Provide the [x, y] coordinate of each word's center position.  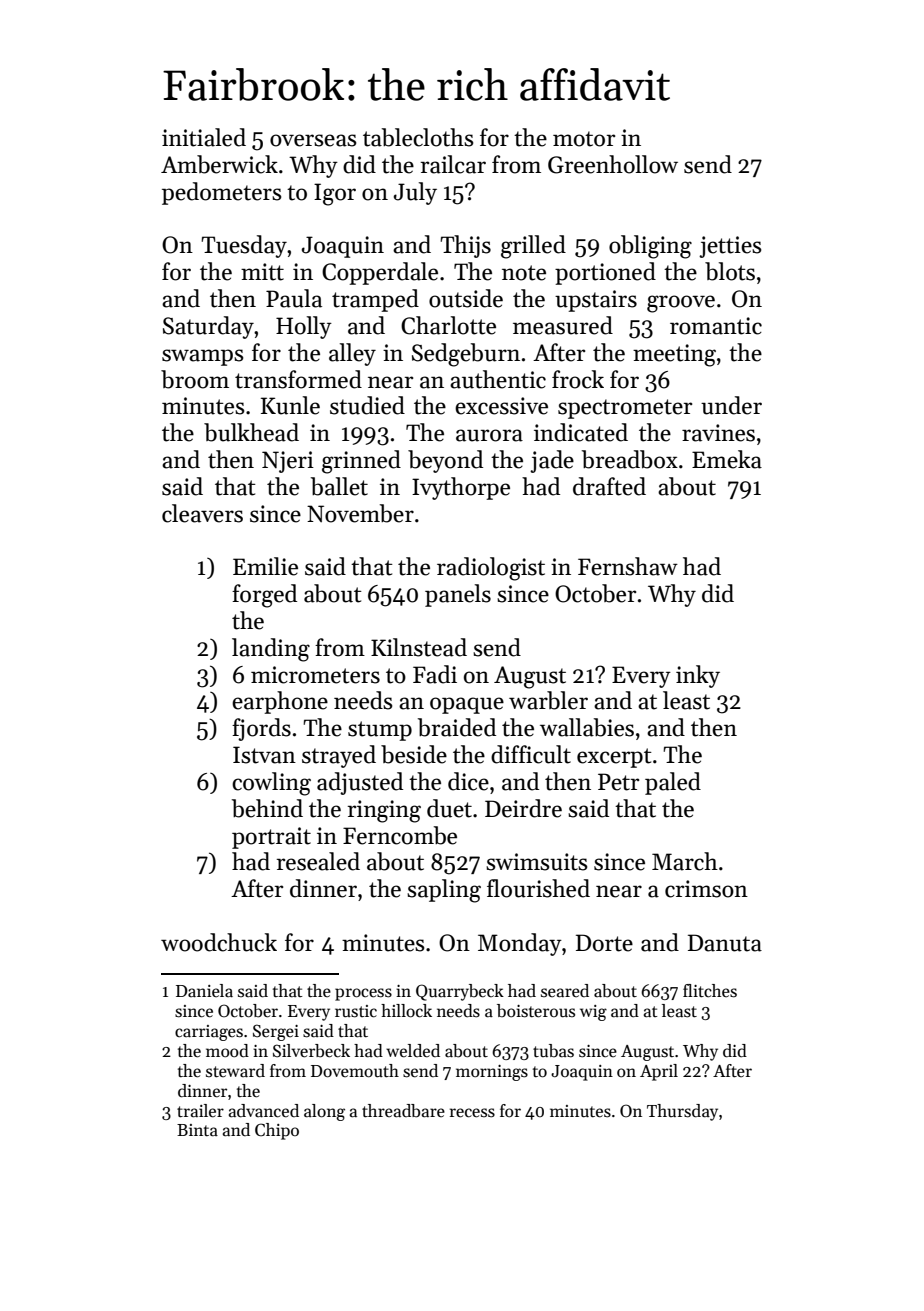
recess [472, 1113]
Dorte [604, 943]
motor [584, 139]
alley [352, 354]
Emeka [727, 459]
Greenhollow [613, 164]
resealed [318, 861]
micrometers [315, 675]
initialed [204, 137]
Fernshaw [628, 566]
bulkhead [251, 432]
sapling [444, 891]
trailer [200, 1111]
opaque [467, 705]
